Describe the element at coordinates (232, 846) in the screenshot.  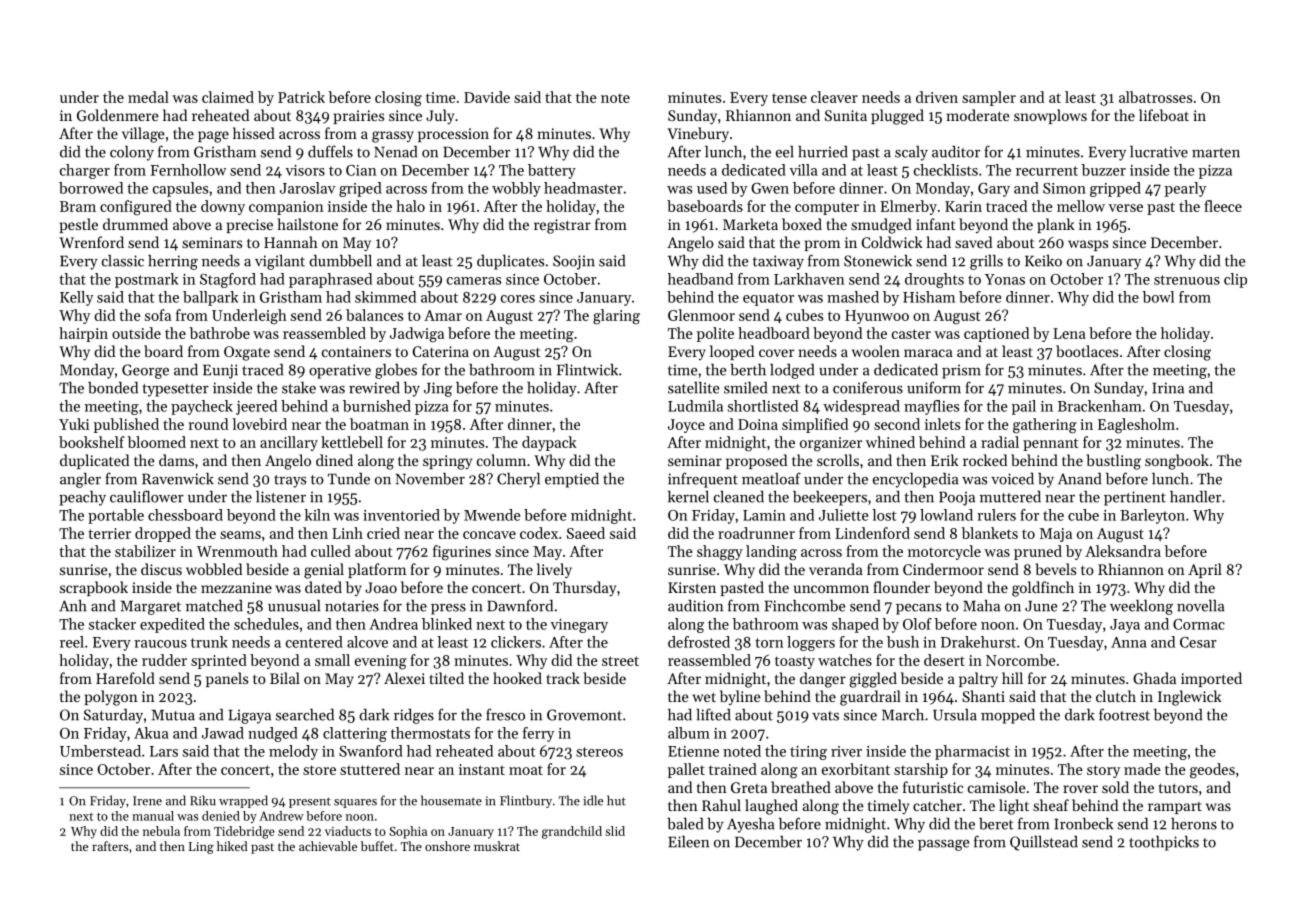
I see `hiked` at that location.
